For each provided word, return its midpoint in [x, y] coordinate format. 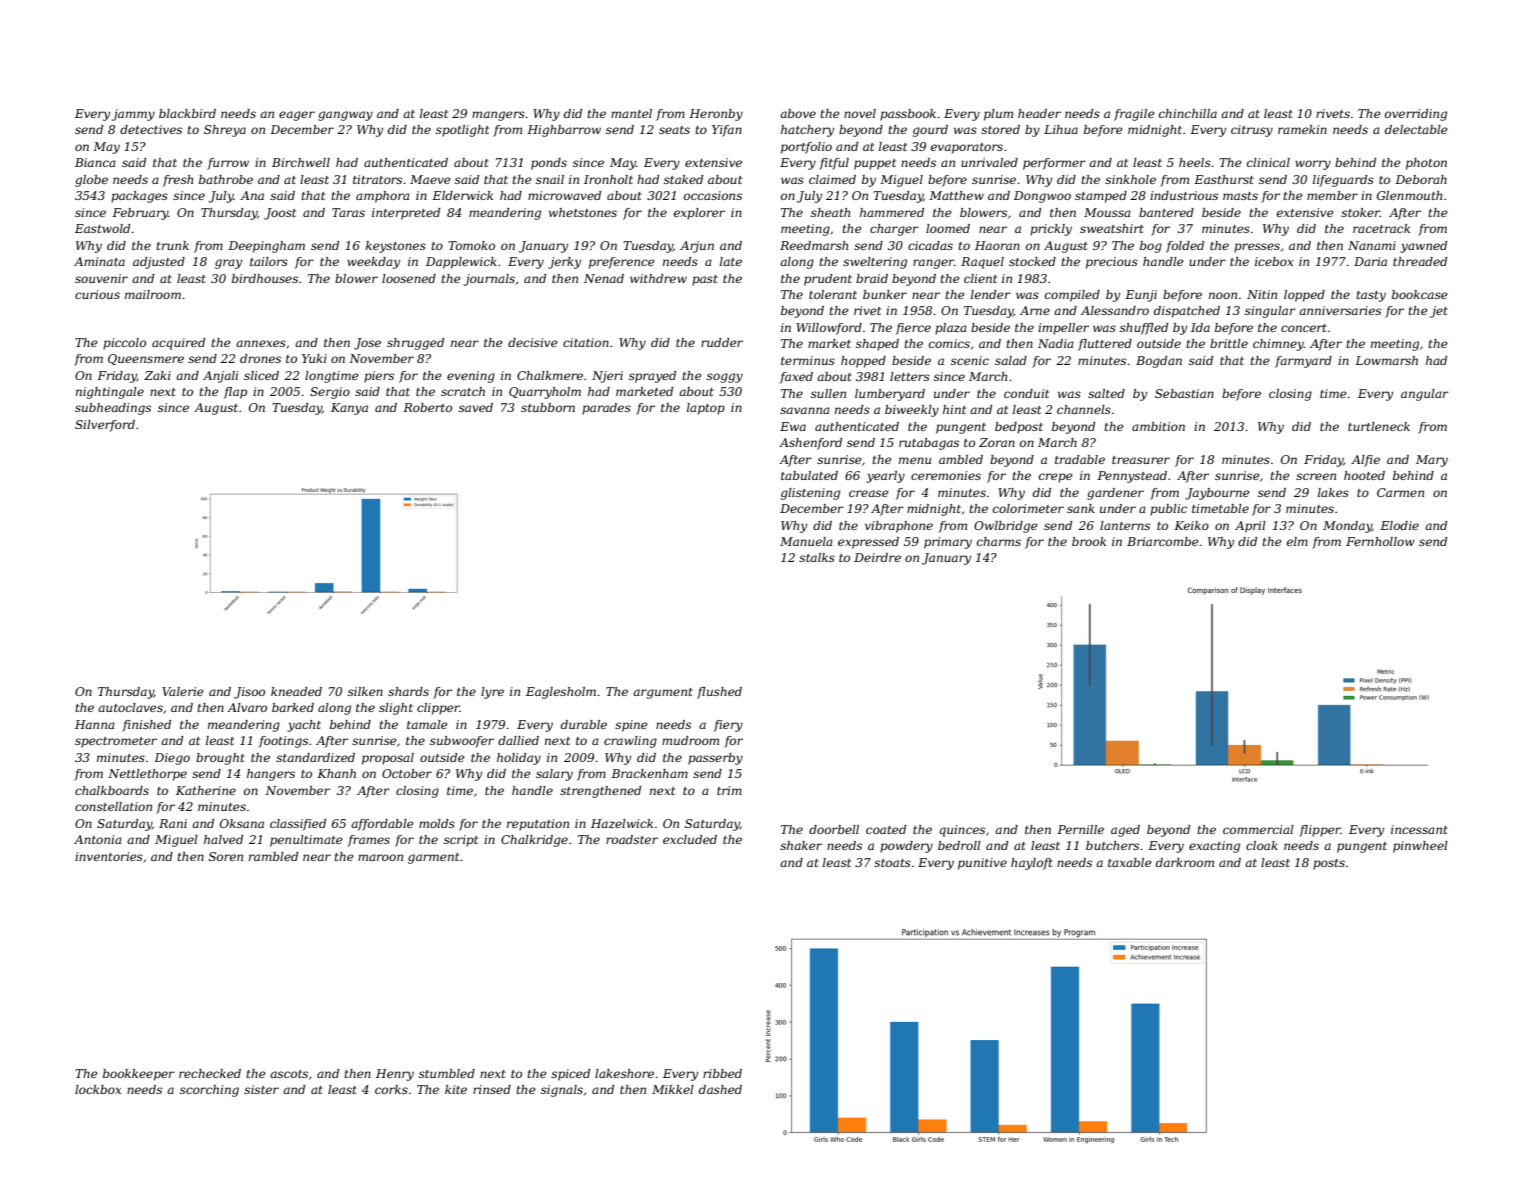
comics [949, 343]
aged [1125, 831]
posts [1329, 864]
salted [1106, 393]
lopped [1304, 296]
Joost [280, 214]
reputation [538, 825]
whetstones [583, 212]
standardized [315, 757]
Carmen [1400, 492]
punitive [982, 864]
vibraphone [899, 527]
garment [433, 858]
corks [391, 1089]
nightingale [110, 393]
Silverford [105, 426]
